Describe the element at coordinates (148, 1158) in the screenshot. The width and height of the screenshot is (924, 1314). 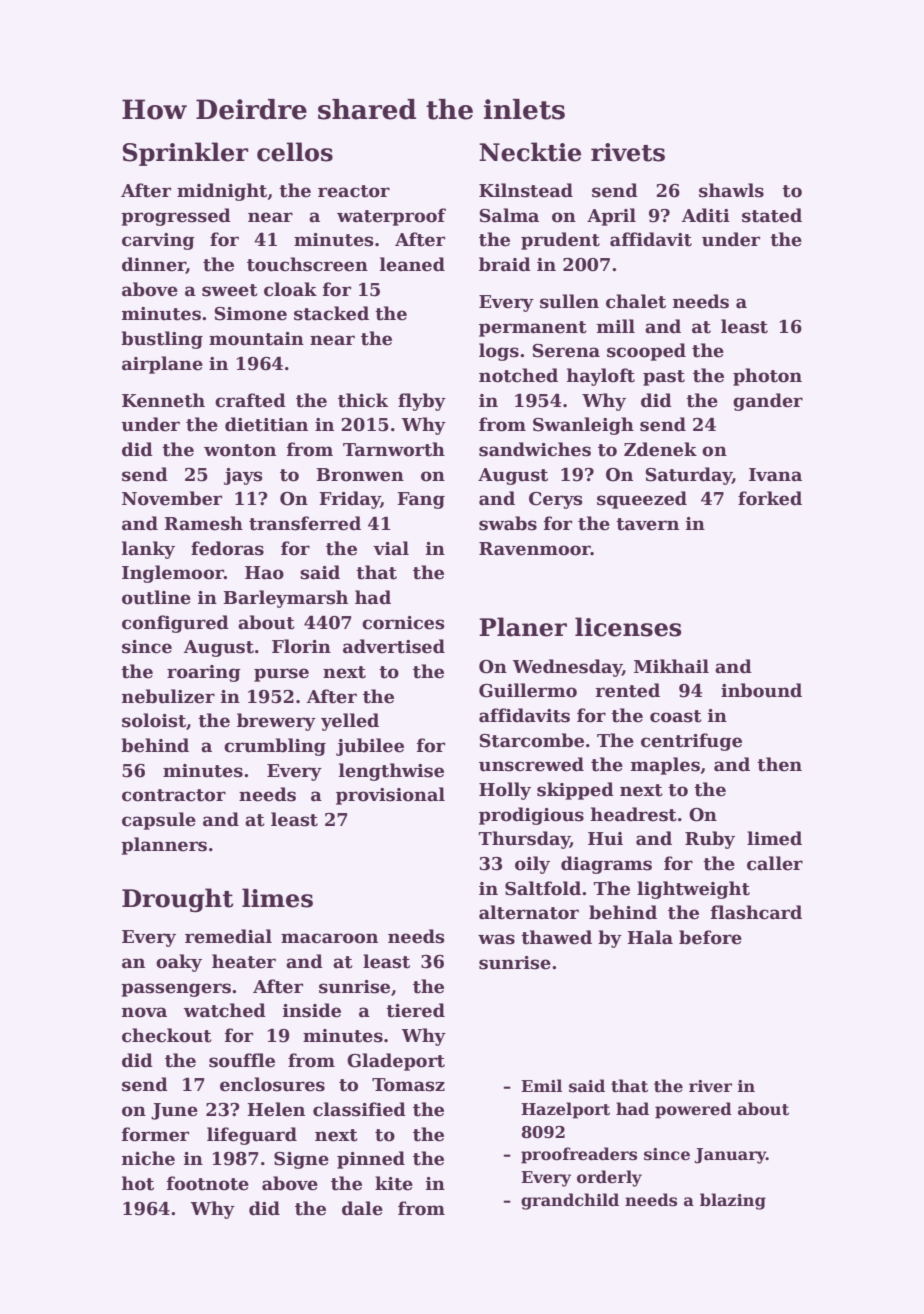
I see `niche` at that location.
